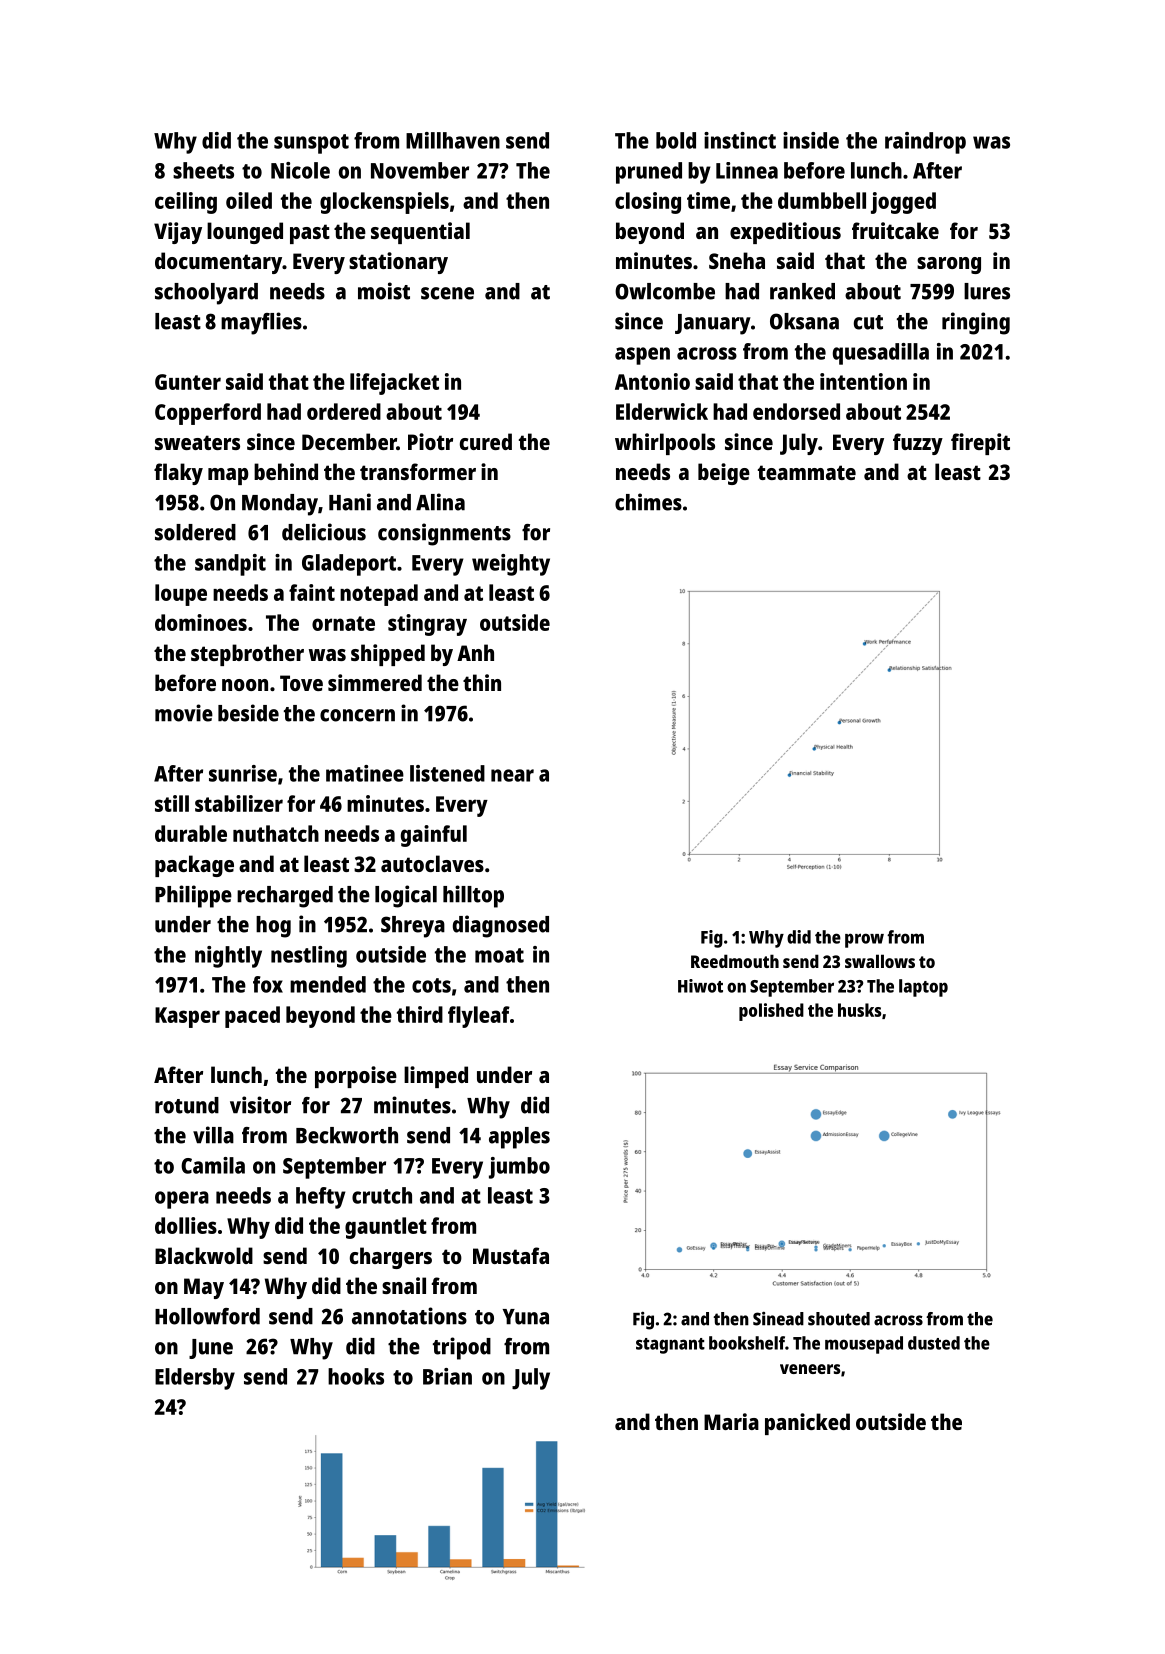 Image resolution: width=1165 pixels, height=1654 pixels. Describe the element at coordinates (771, 1012) in the screenshot. I see `polished` at that location.
